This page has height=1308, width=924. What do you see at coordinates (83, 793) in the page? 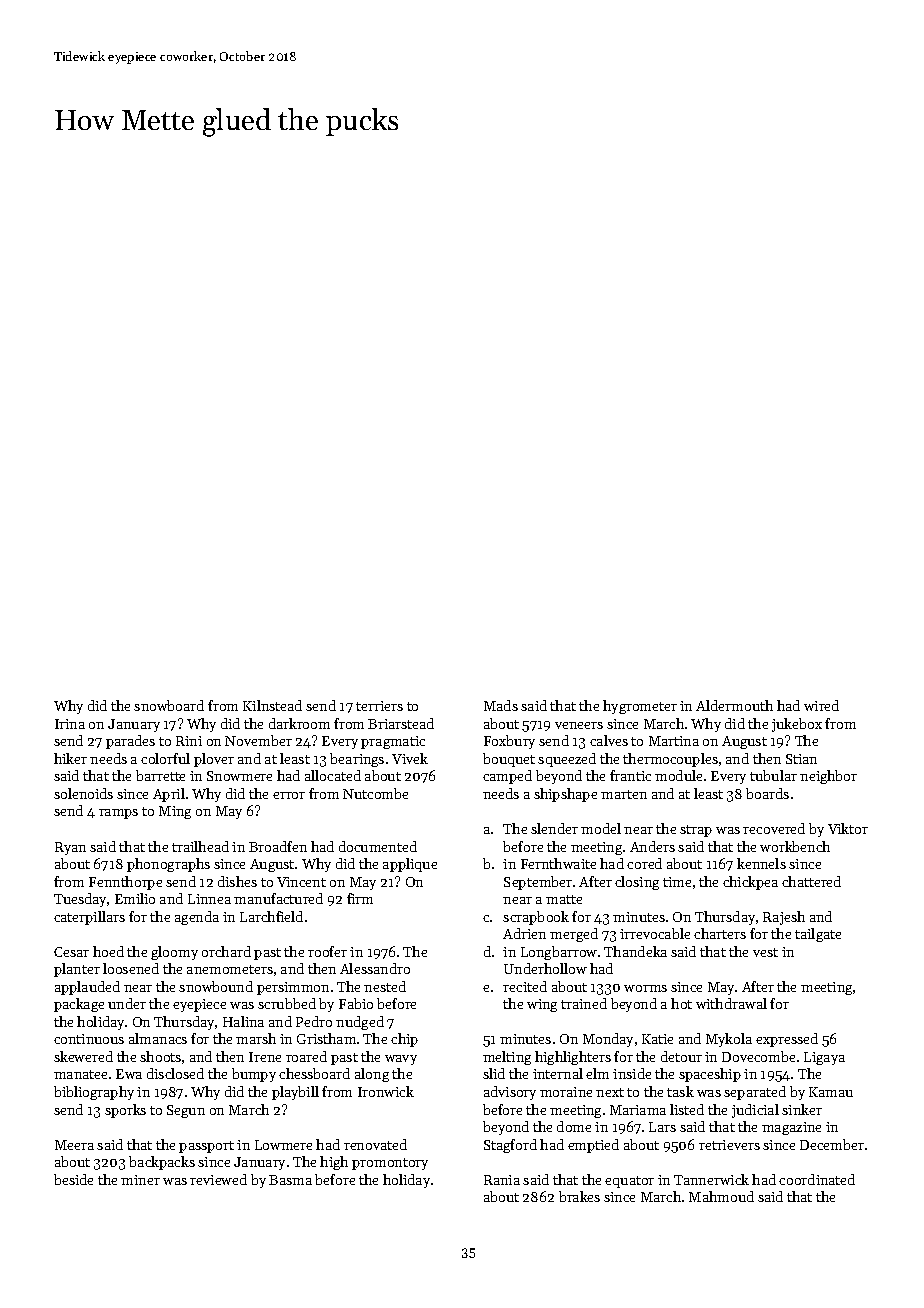
I see `solenoids` at bounding box center [83, 793].
